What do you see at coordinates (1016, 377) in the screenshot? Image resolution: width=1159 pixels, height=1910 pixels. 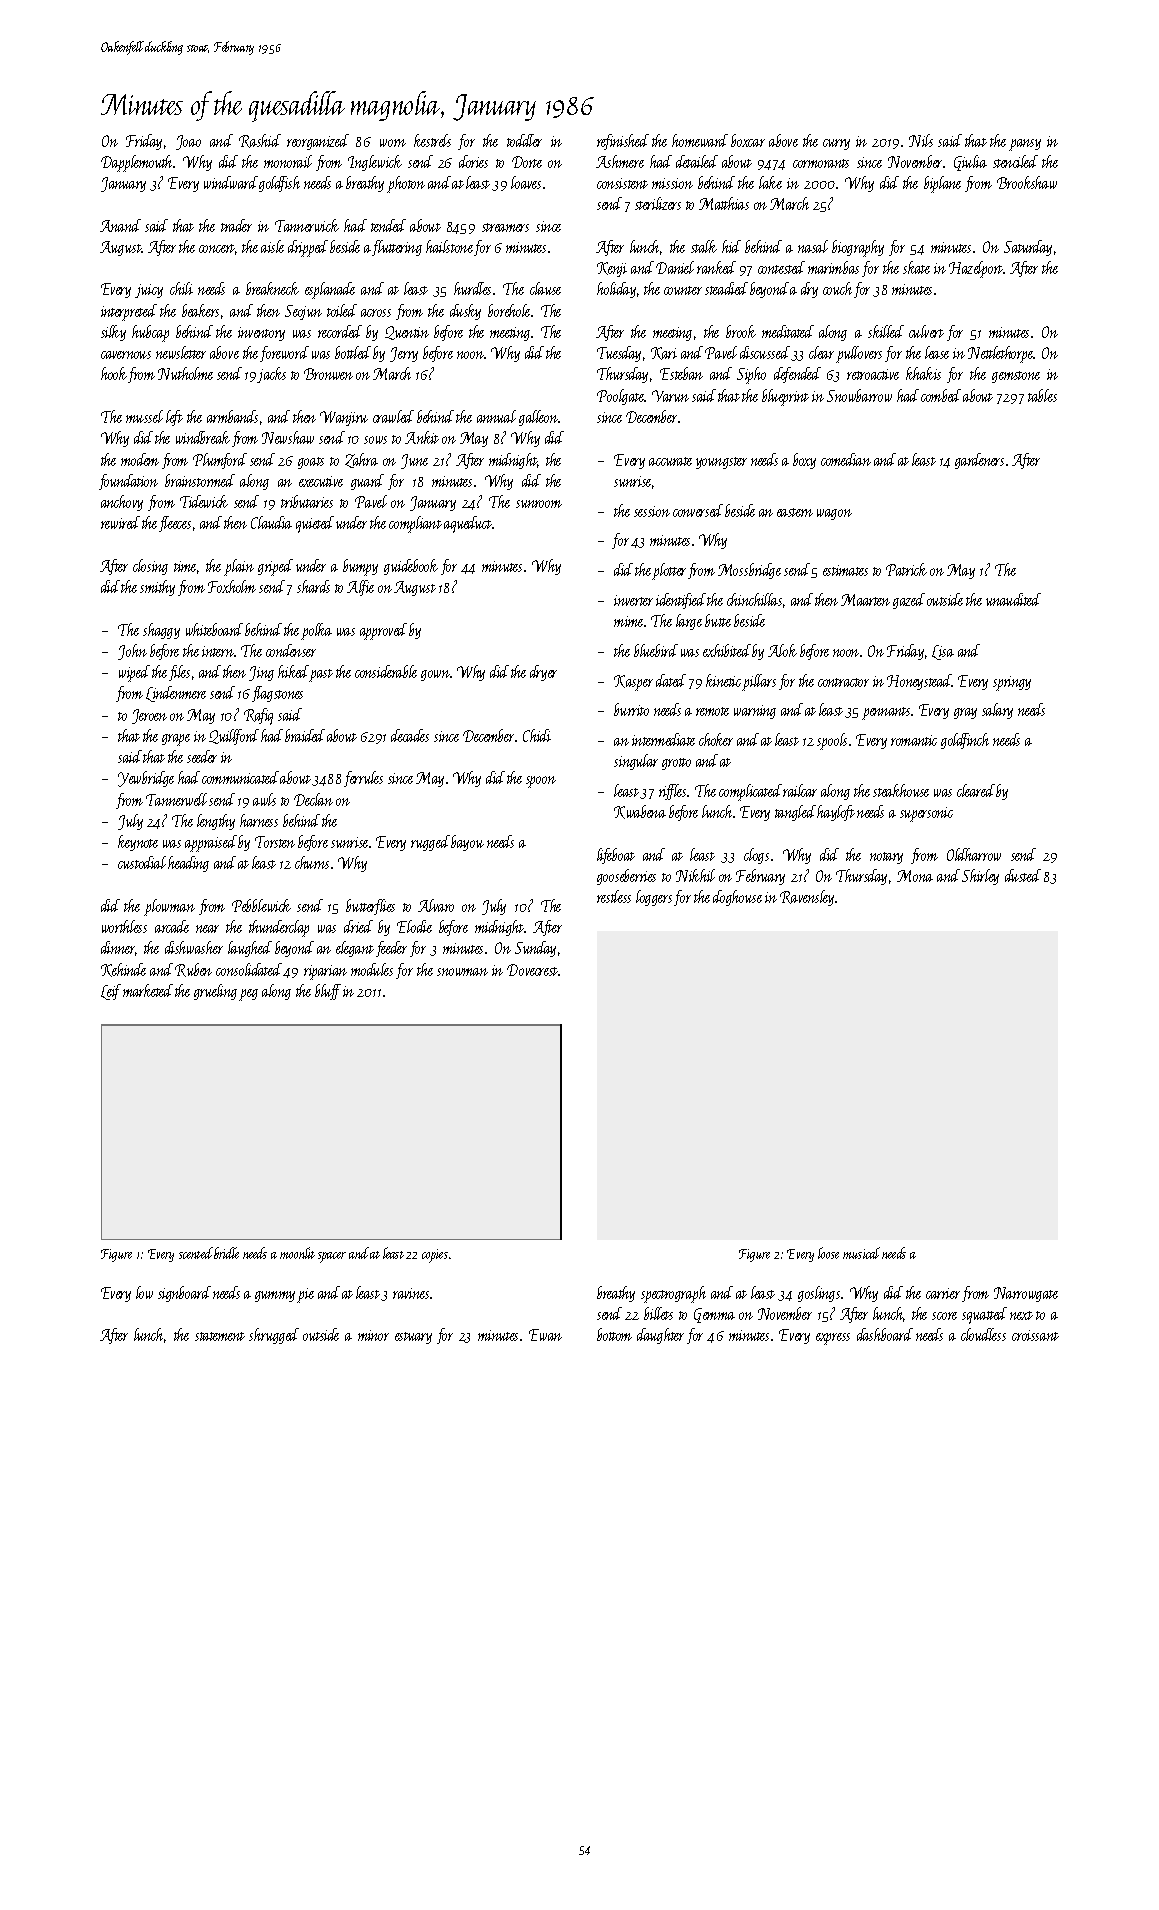 I see `gemstone` at bounding box center [1016, 377].
